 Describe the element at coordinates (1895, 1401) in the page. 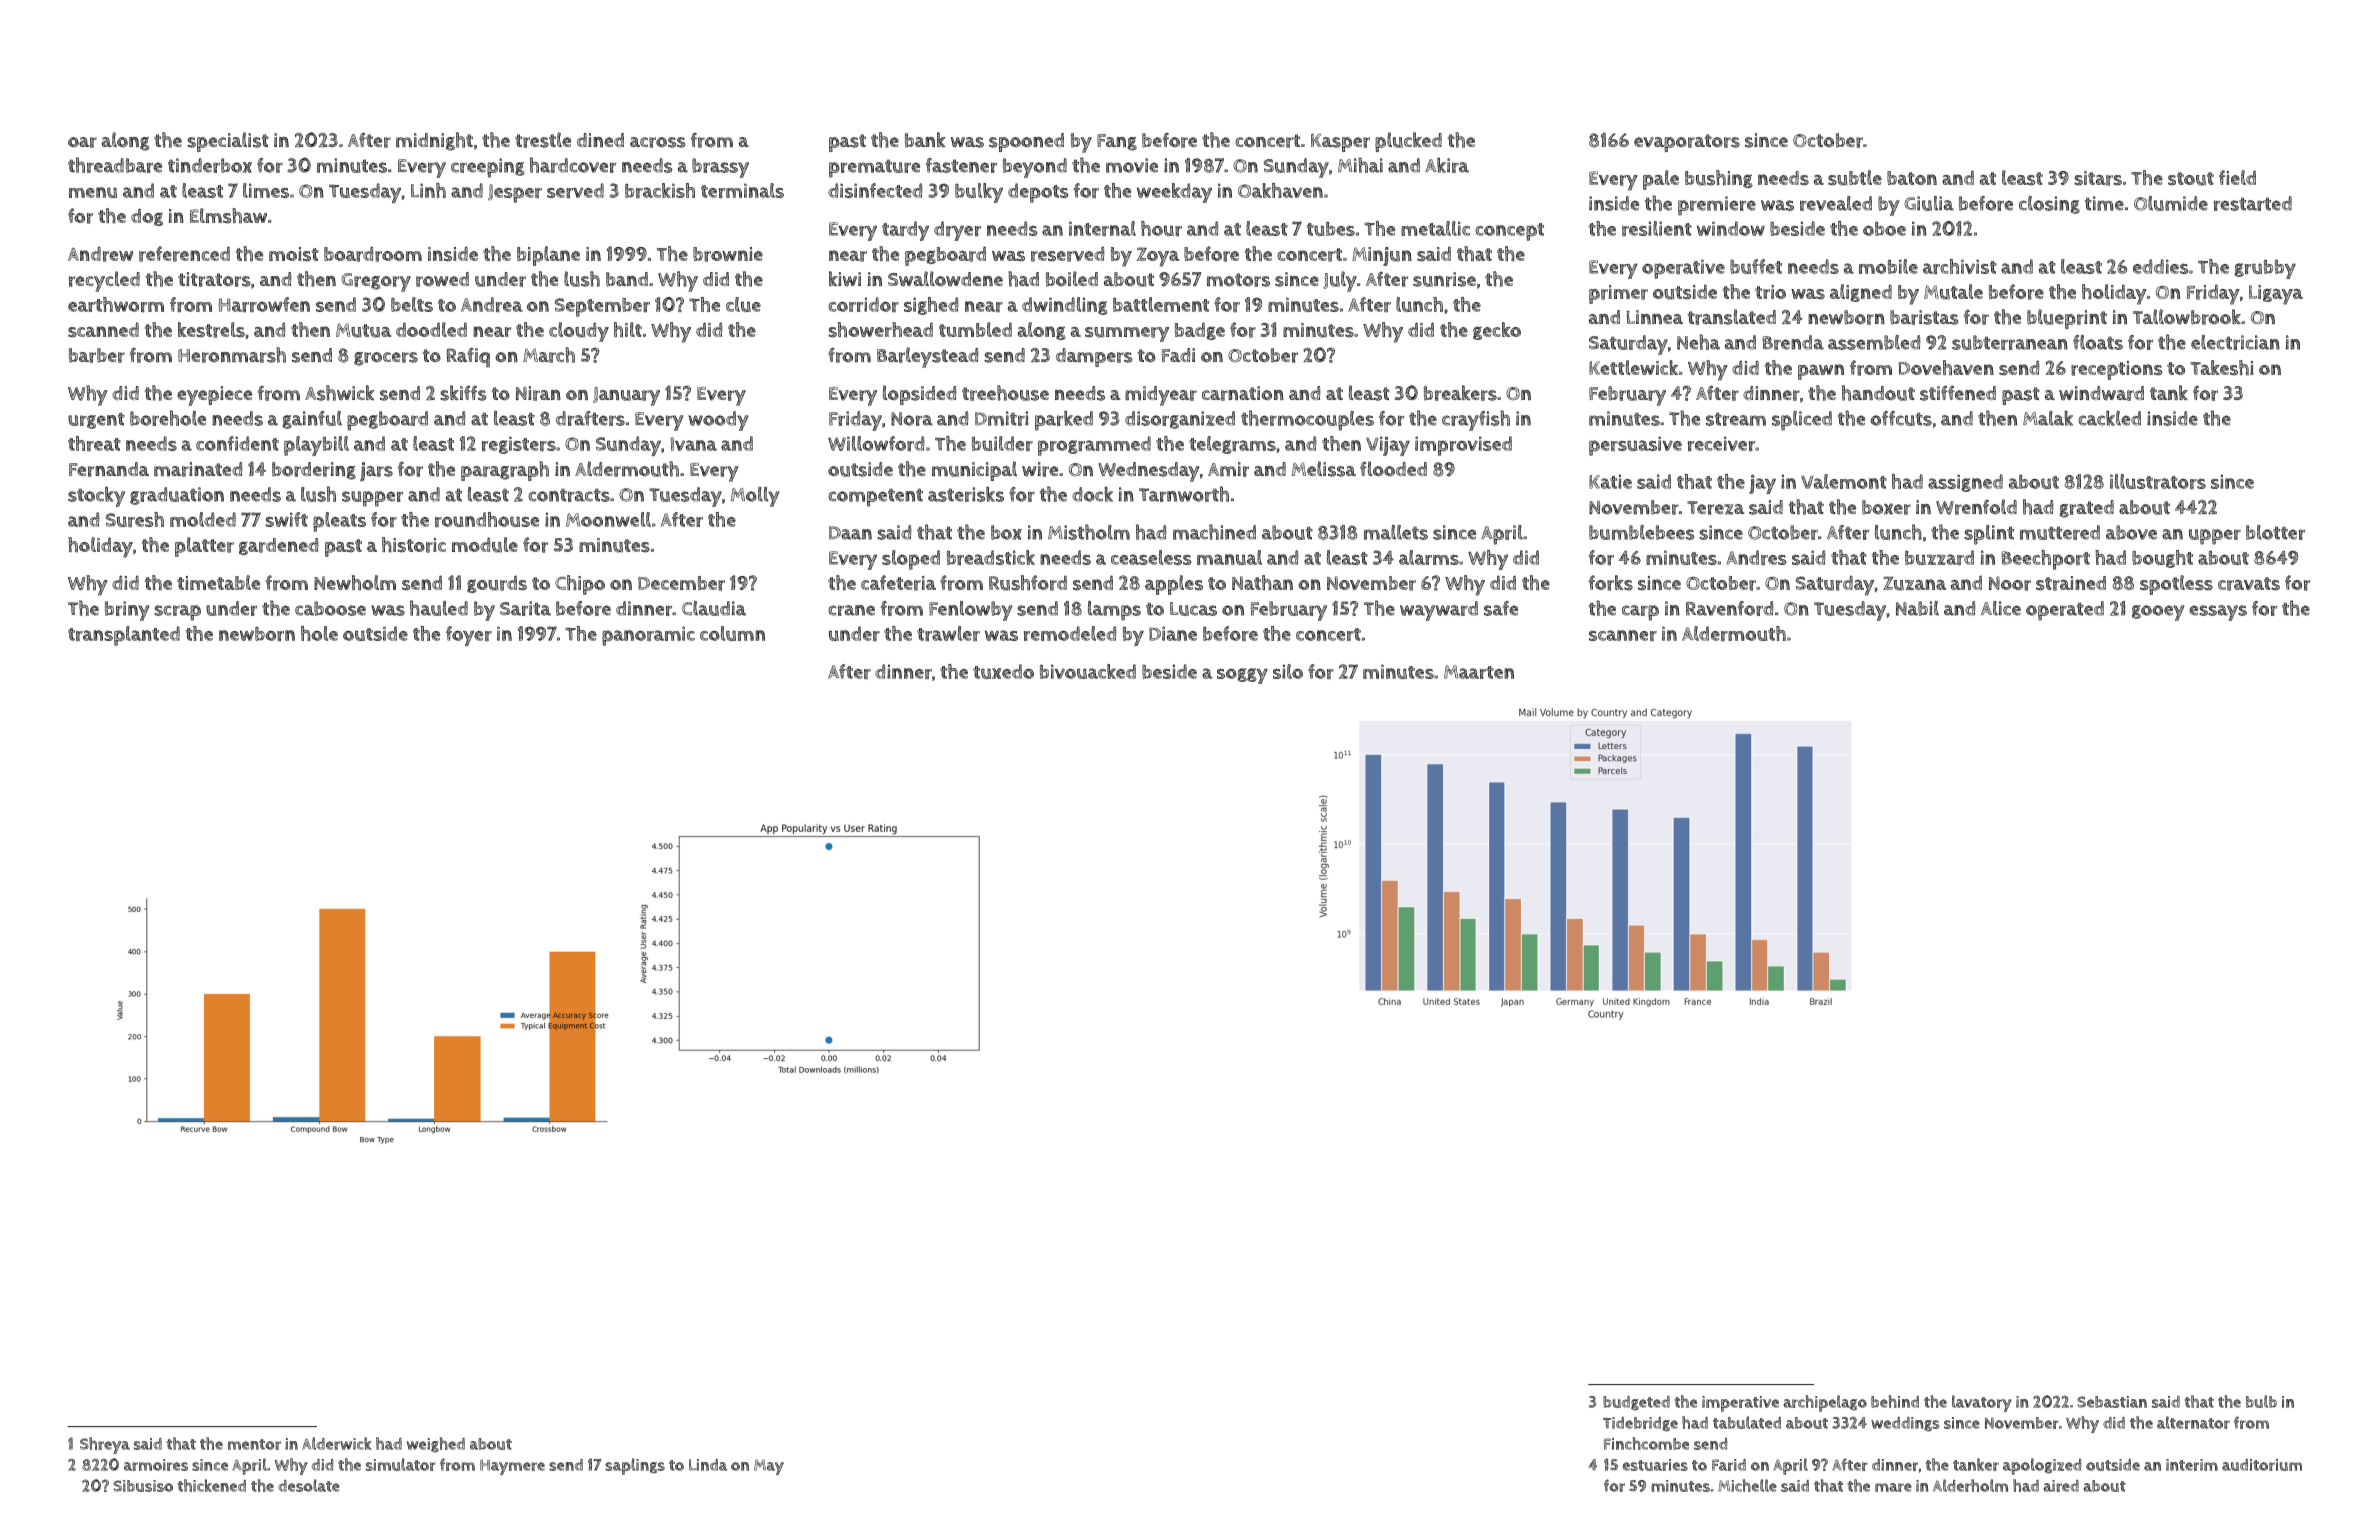

I see `behind` at that location.
